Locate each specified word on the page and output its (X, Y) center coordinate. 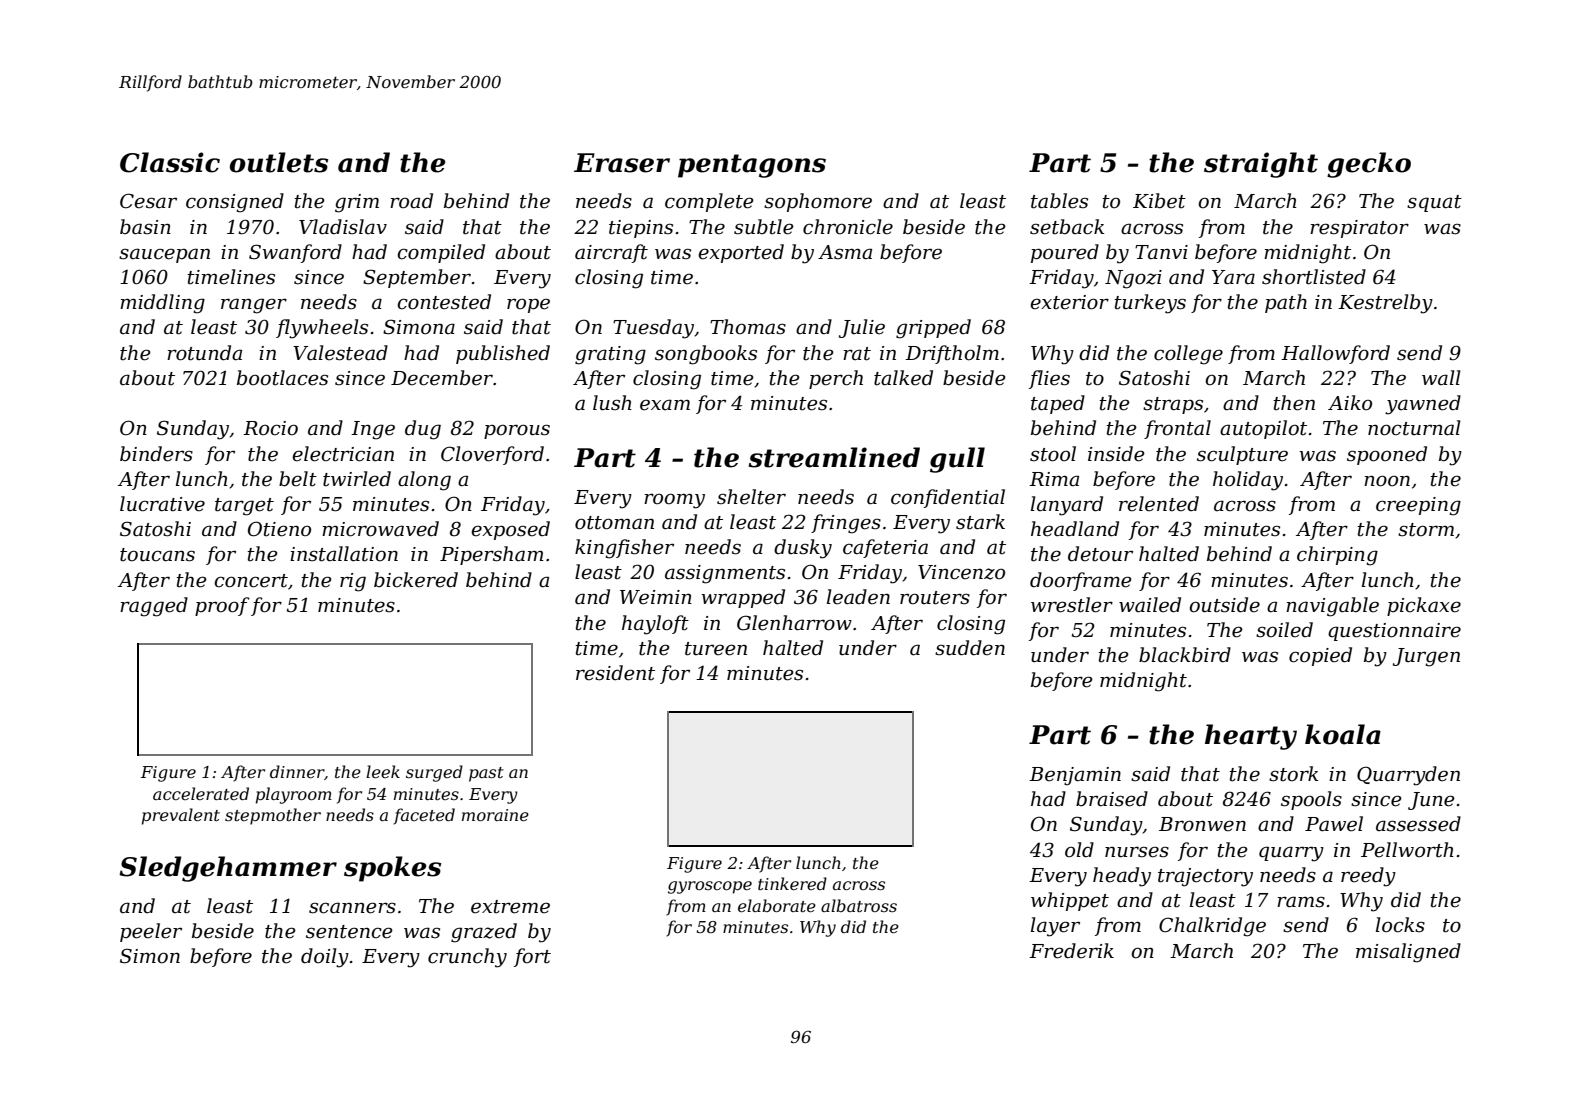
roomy (674, 501)
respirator (1359, 229)
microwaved (380, 529)
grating (610, 355)
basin (145, 227)
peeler (151, 932)
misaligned (1408, 953)
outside (1224, 605)
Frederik (1071, 951)
